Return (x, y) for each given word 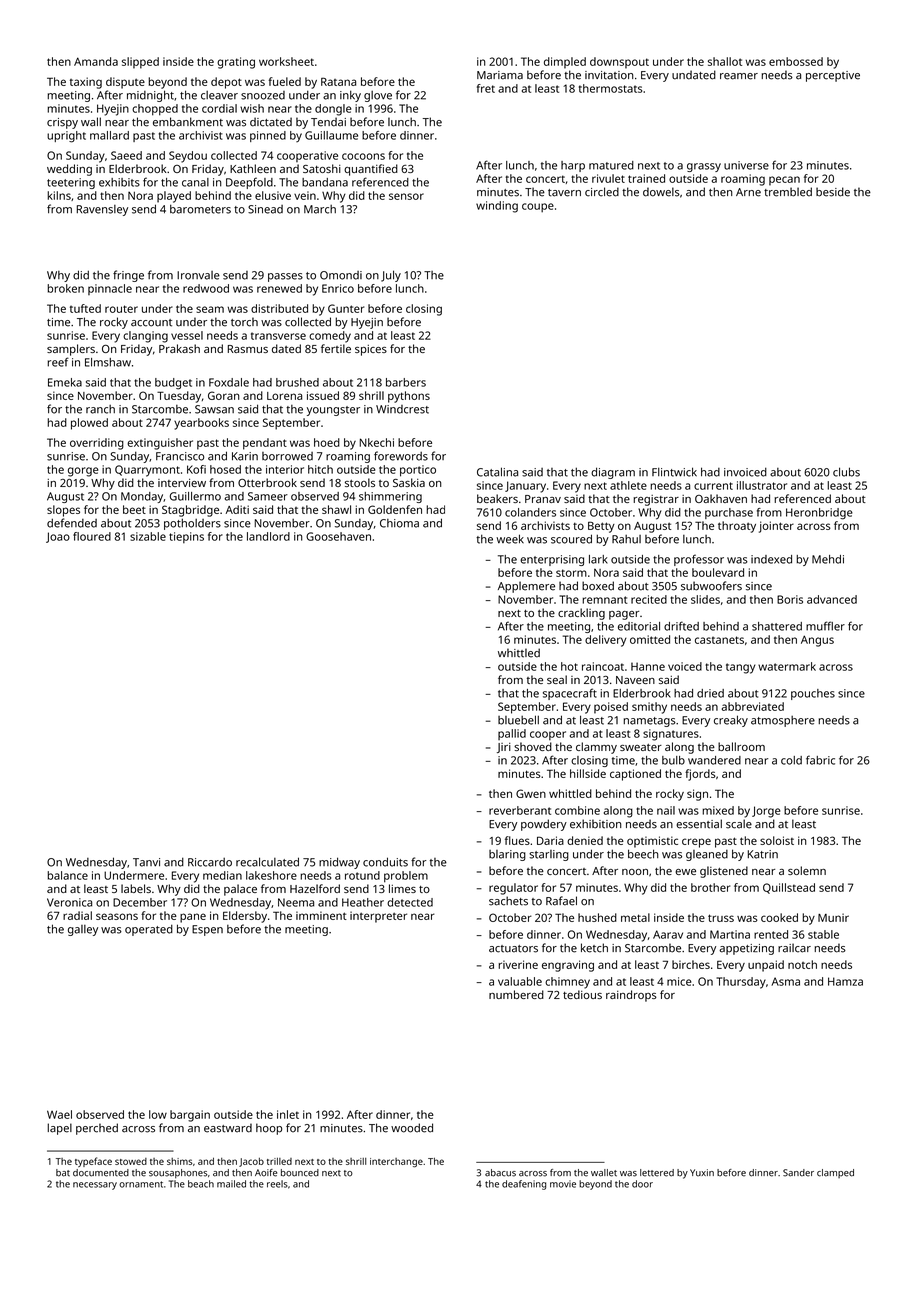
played (174, 197)
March (320, 209)
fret (486, 88)
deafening (524, 1185)
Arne (748, 192)
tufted (85, 308)
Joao (58, 537)
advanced (832, 599)
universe (746, 165)
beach (201, 1184)
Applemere (526, 587)
